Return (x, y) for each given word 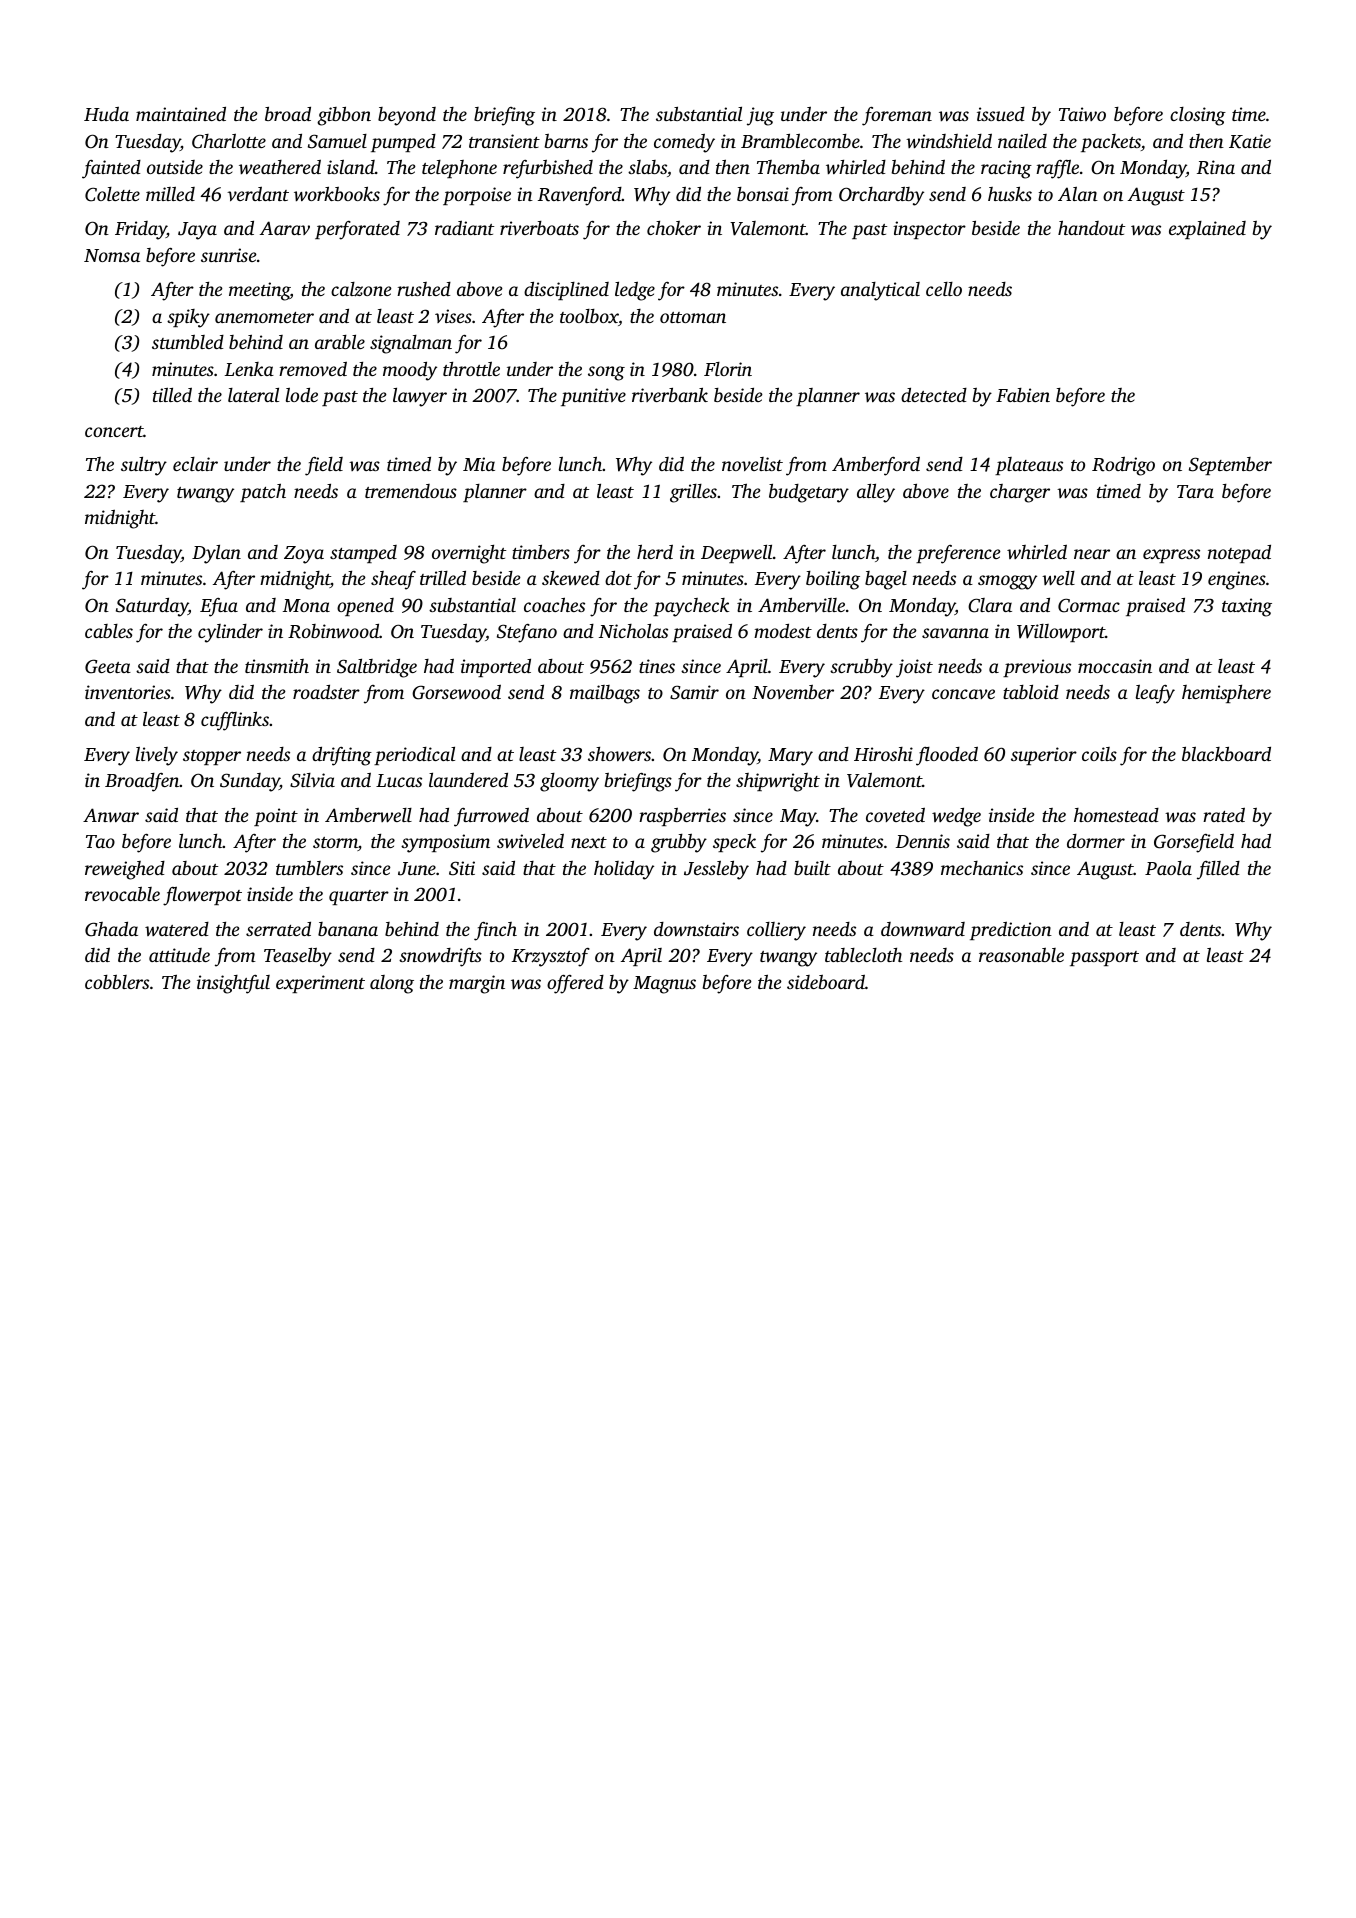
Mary (790, 757)
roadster (326, 692)
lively (157, 756)
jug (760, 116)
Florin (728, 369)
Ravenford (580, 196)
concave (963, 694)
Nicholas (633, 631)
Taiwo (1082, 114)
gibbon (344, 116)
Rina (1216, 167)
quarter (359, 897)
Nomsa (112, 255)
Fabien (1023, 395)
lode (302, 394)
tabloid (1031, 692)
